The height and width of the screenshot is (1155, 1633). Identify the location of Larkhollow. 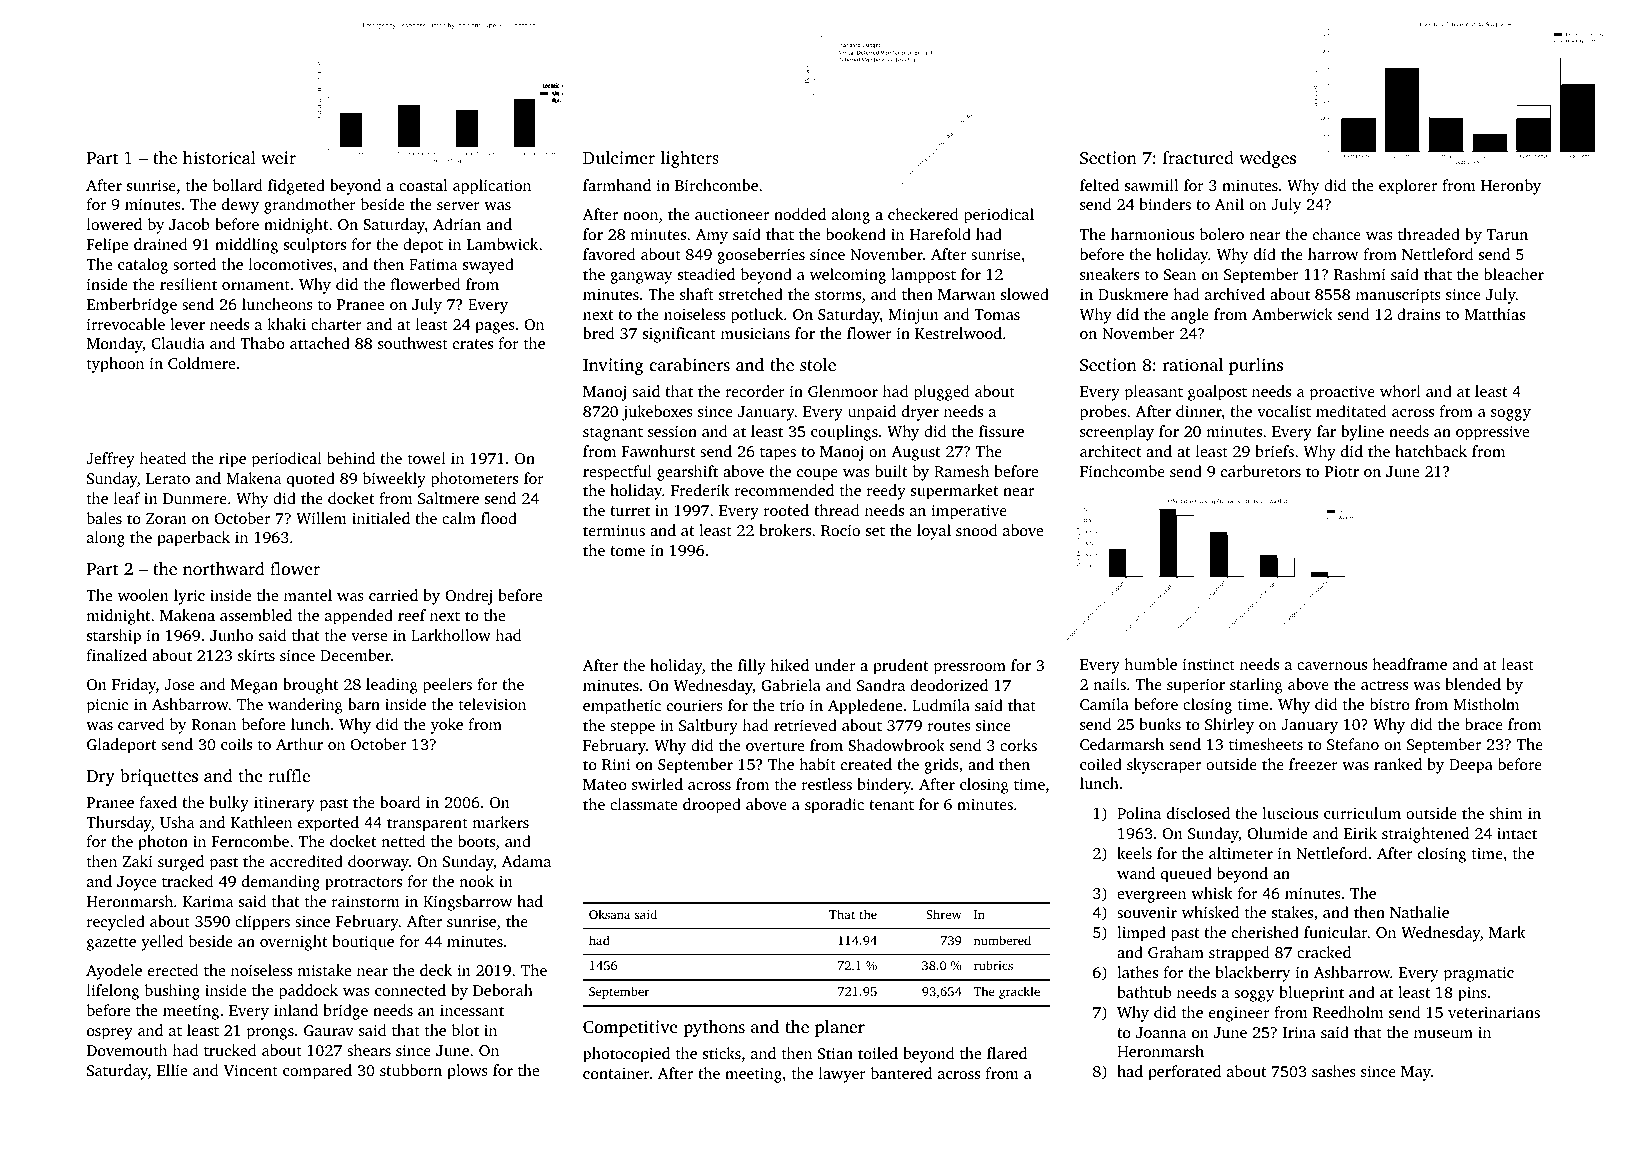
(451, 635).
